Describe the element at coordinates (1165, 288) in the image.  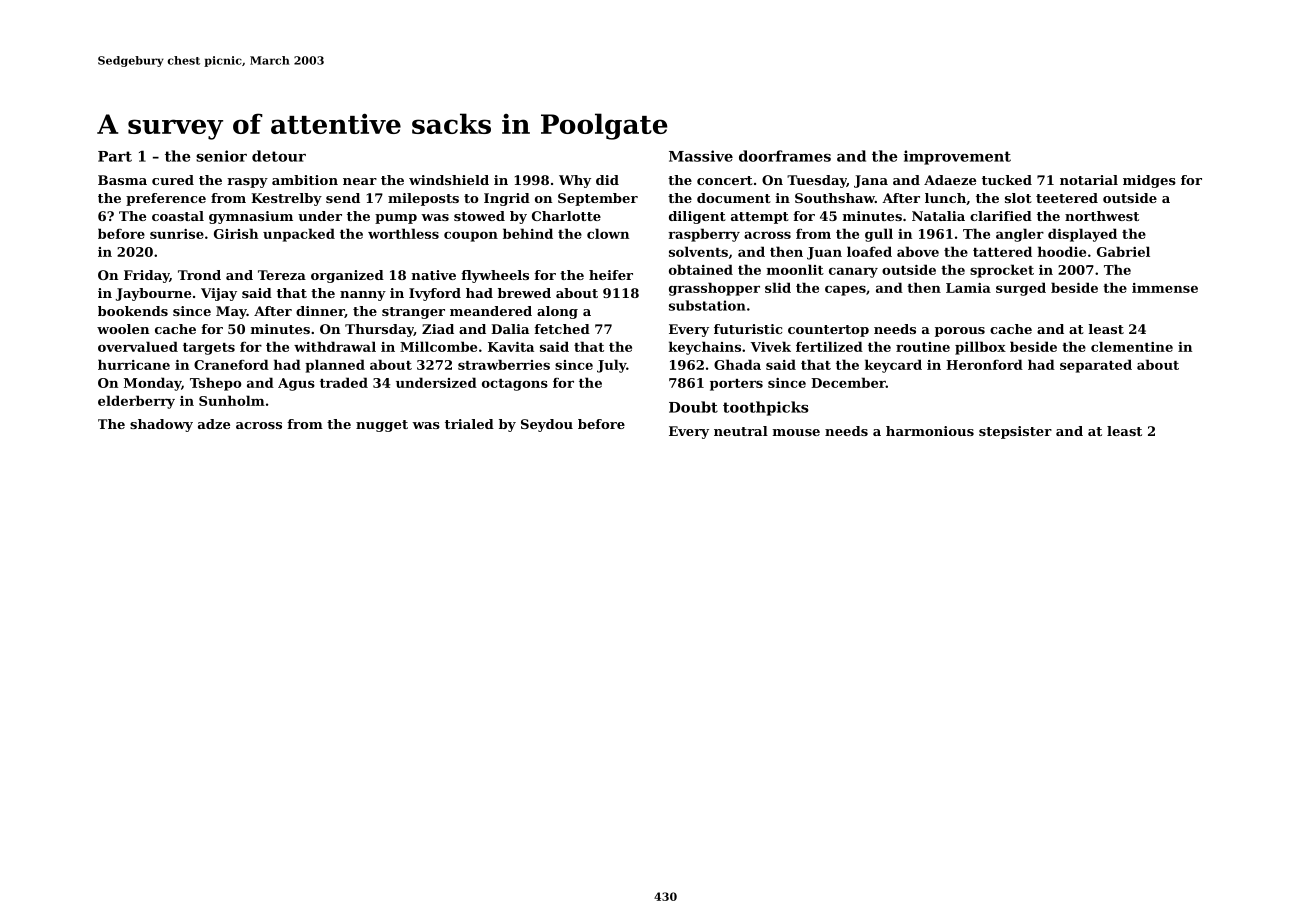
I see `immense` at that location.
